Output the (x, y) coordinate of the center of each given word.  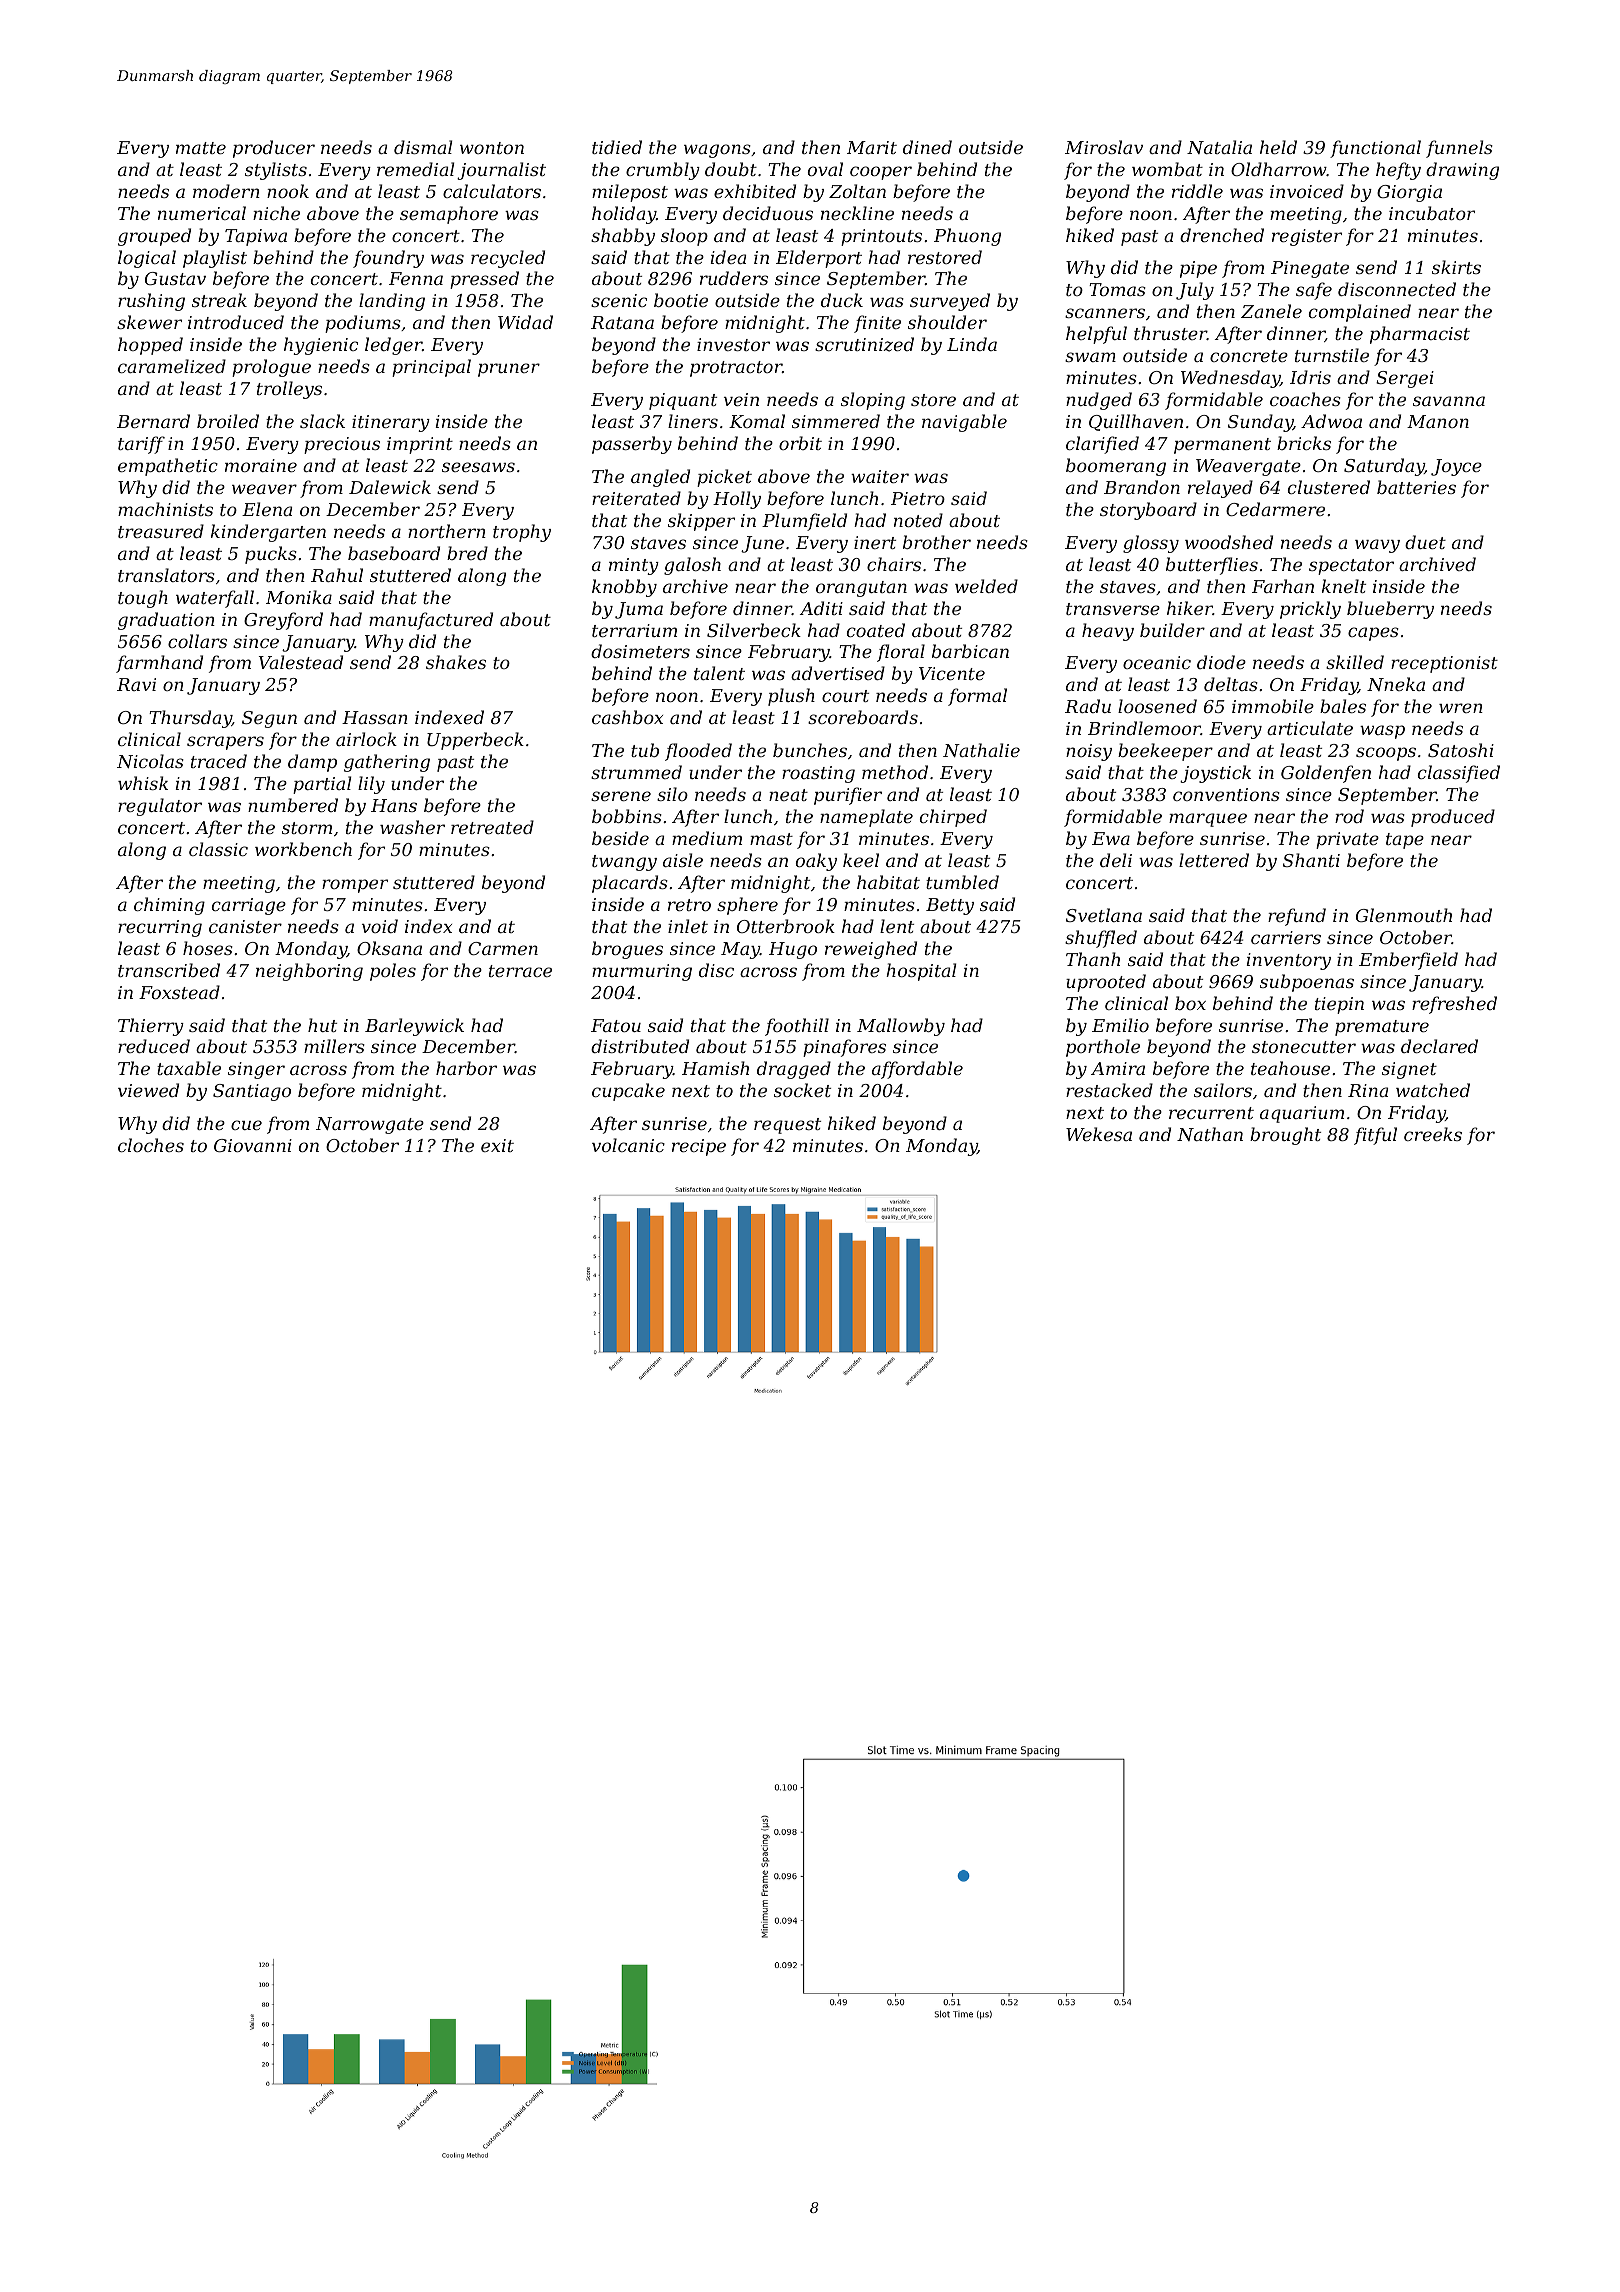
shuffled (1101, 939)
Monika (299, 597)
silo (672, 794)
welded (986, 586)
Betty (950, 906)
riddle (1197, 191)
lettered (1214, 860)
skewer (149, 322)
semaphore (449, 215)
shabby (623, 237)
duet (1425, 542)
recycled (508, 259)
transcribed (169, 970)
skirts (1456, 267)
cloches (151, 1145)
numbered (293, 805)
